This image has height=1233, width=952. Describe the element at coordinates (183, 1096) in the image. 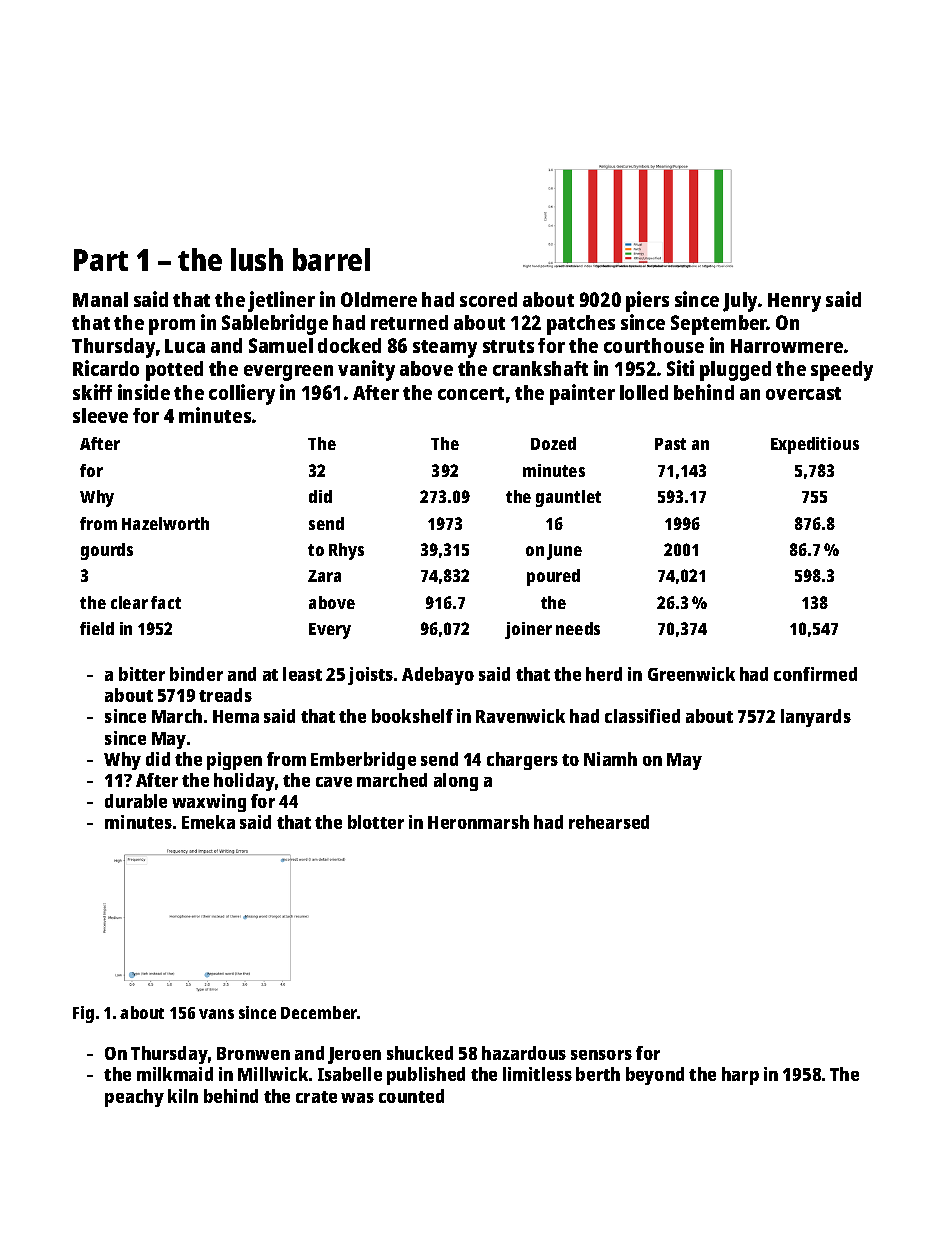

I see `kiln` at that location.
